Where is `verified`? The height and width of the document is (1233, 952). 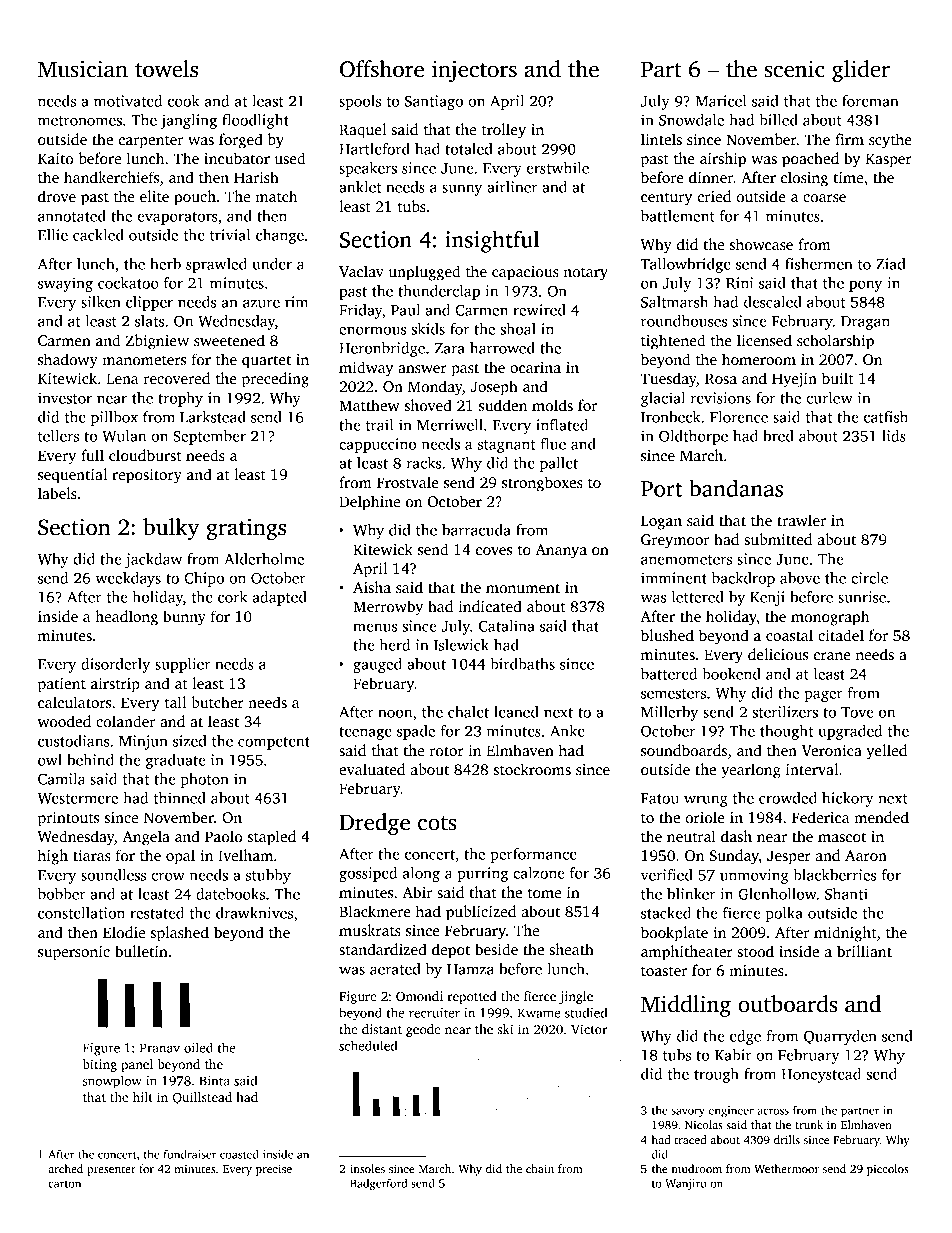
verified is located at coordinates (667, 875).
